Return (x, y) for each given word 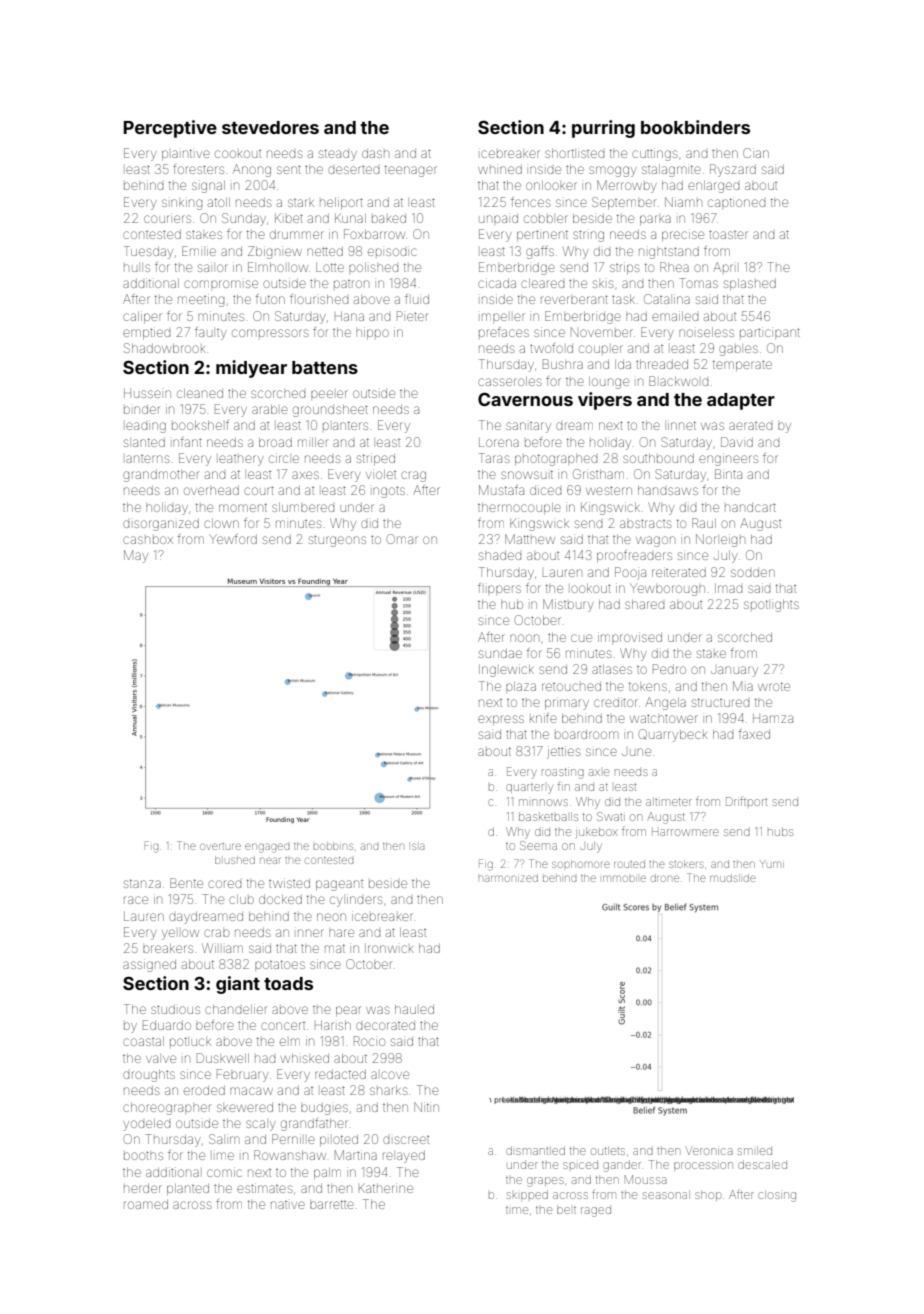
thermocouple (519, 508)
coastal (143, 1041)
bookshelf (200, 425)
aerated (750, 426)
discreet (406, 1140)
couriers (167, 219)
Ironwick (389, 948)
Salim (224, 1139)
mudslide (733, 878)
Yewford (233, 539)
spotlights (771, 606)
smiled (755, 1150)
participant (770, 332)
